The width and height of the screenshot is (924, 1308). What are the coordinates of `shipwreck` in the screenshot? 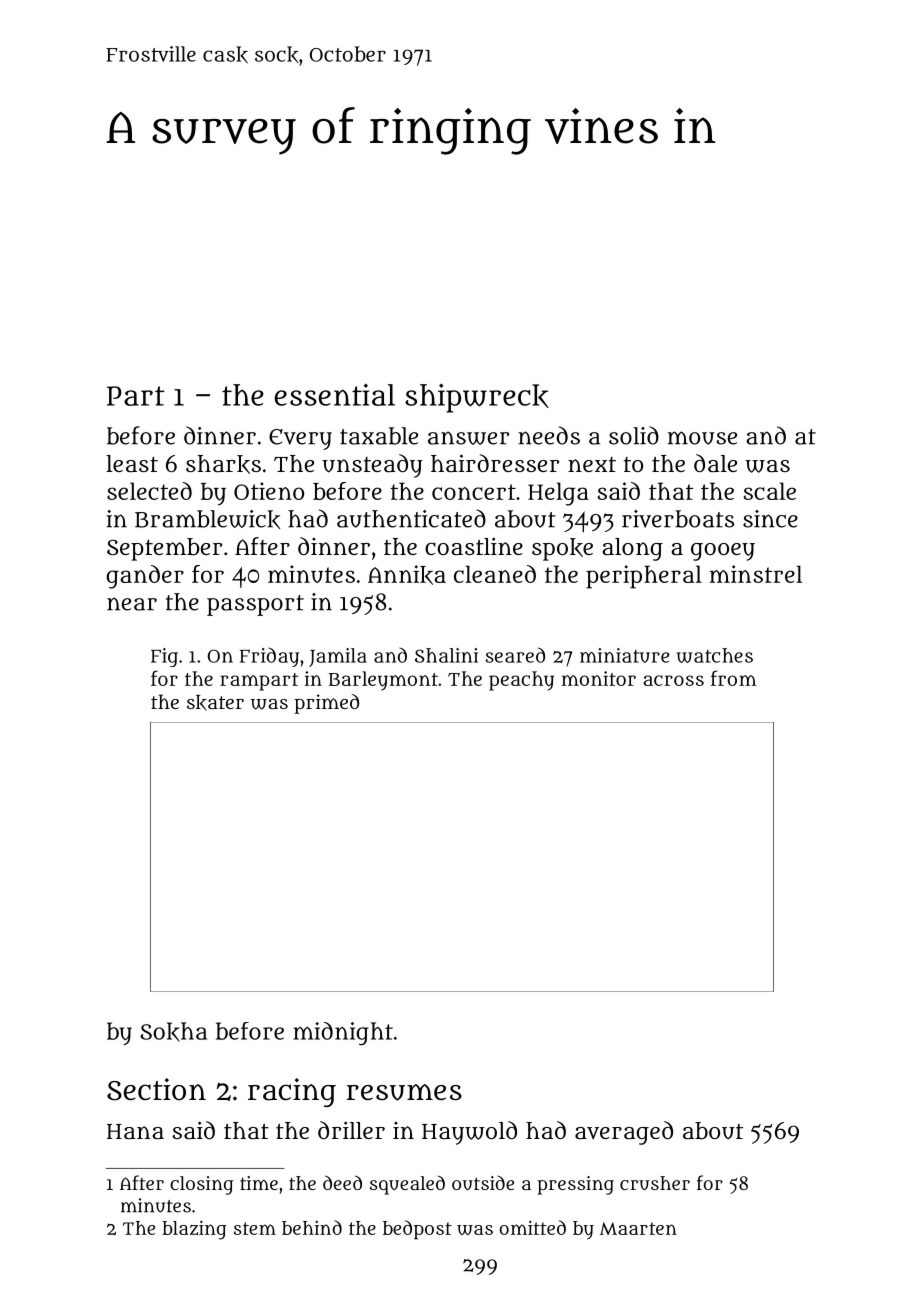 It's located at (477, 398).
